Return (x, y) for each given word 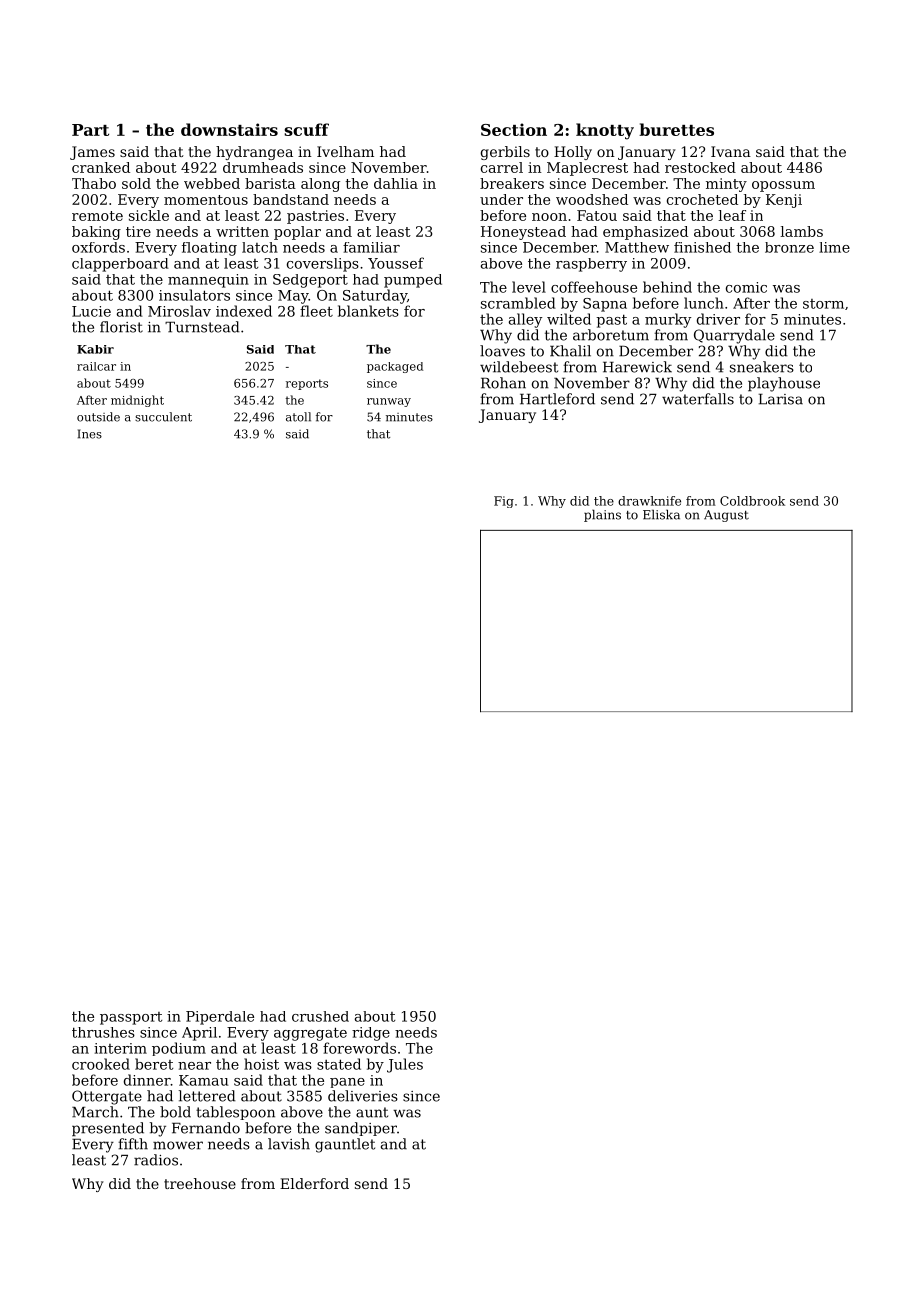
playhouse (784, 384)
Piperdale (220, 1018)
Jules (405, 1065)
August (726, 516)
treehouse (200, 1183)
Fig (504, 502)
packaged (395, 367)
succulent (163, 417)
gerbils (505, 153)
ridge (371, 1034)
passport (131, 1018)
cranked (101, 167)
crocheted (702, 199)
